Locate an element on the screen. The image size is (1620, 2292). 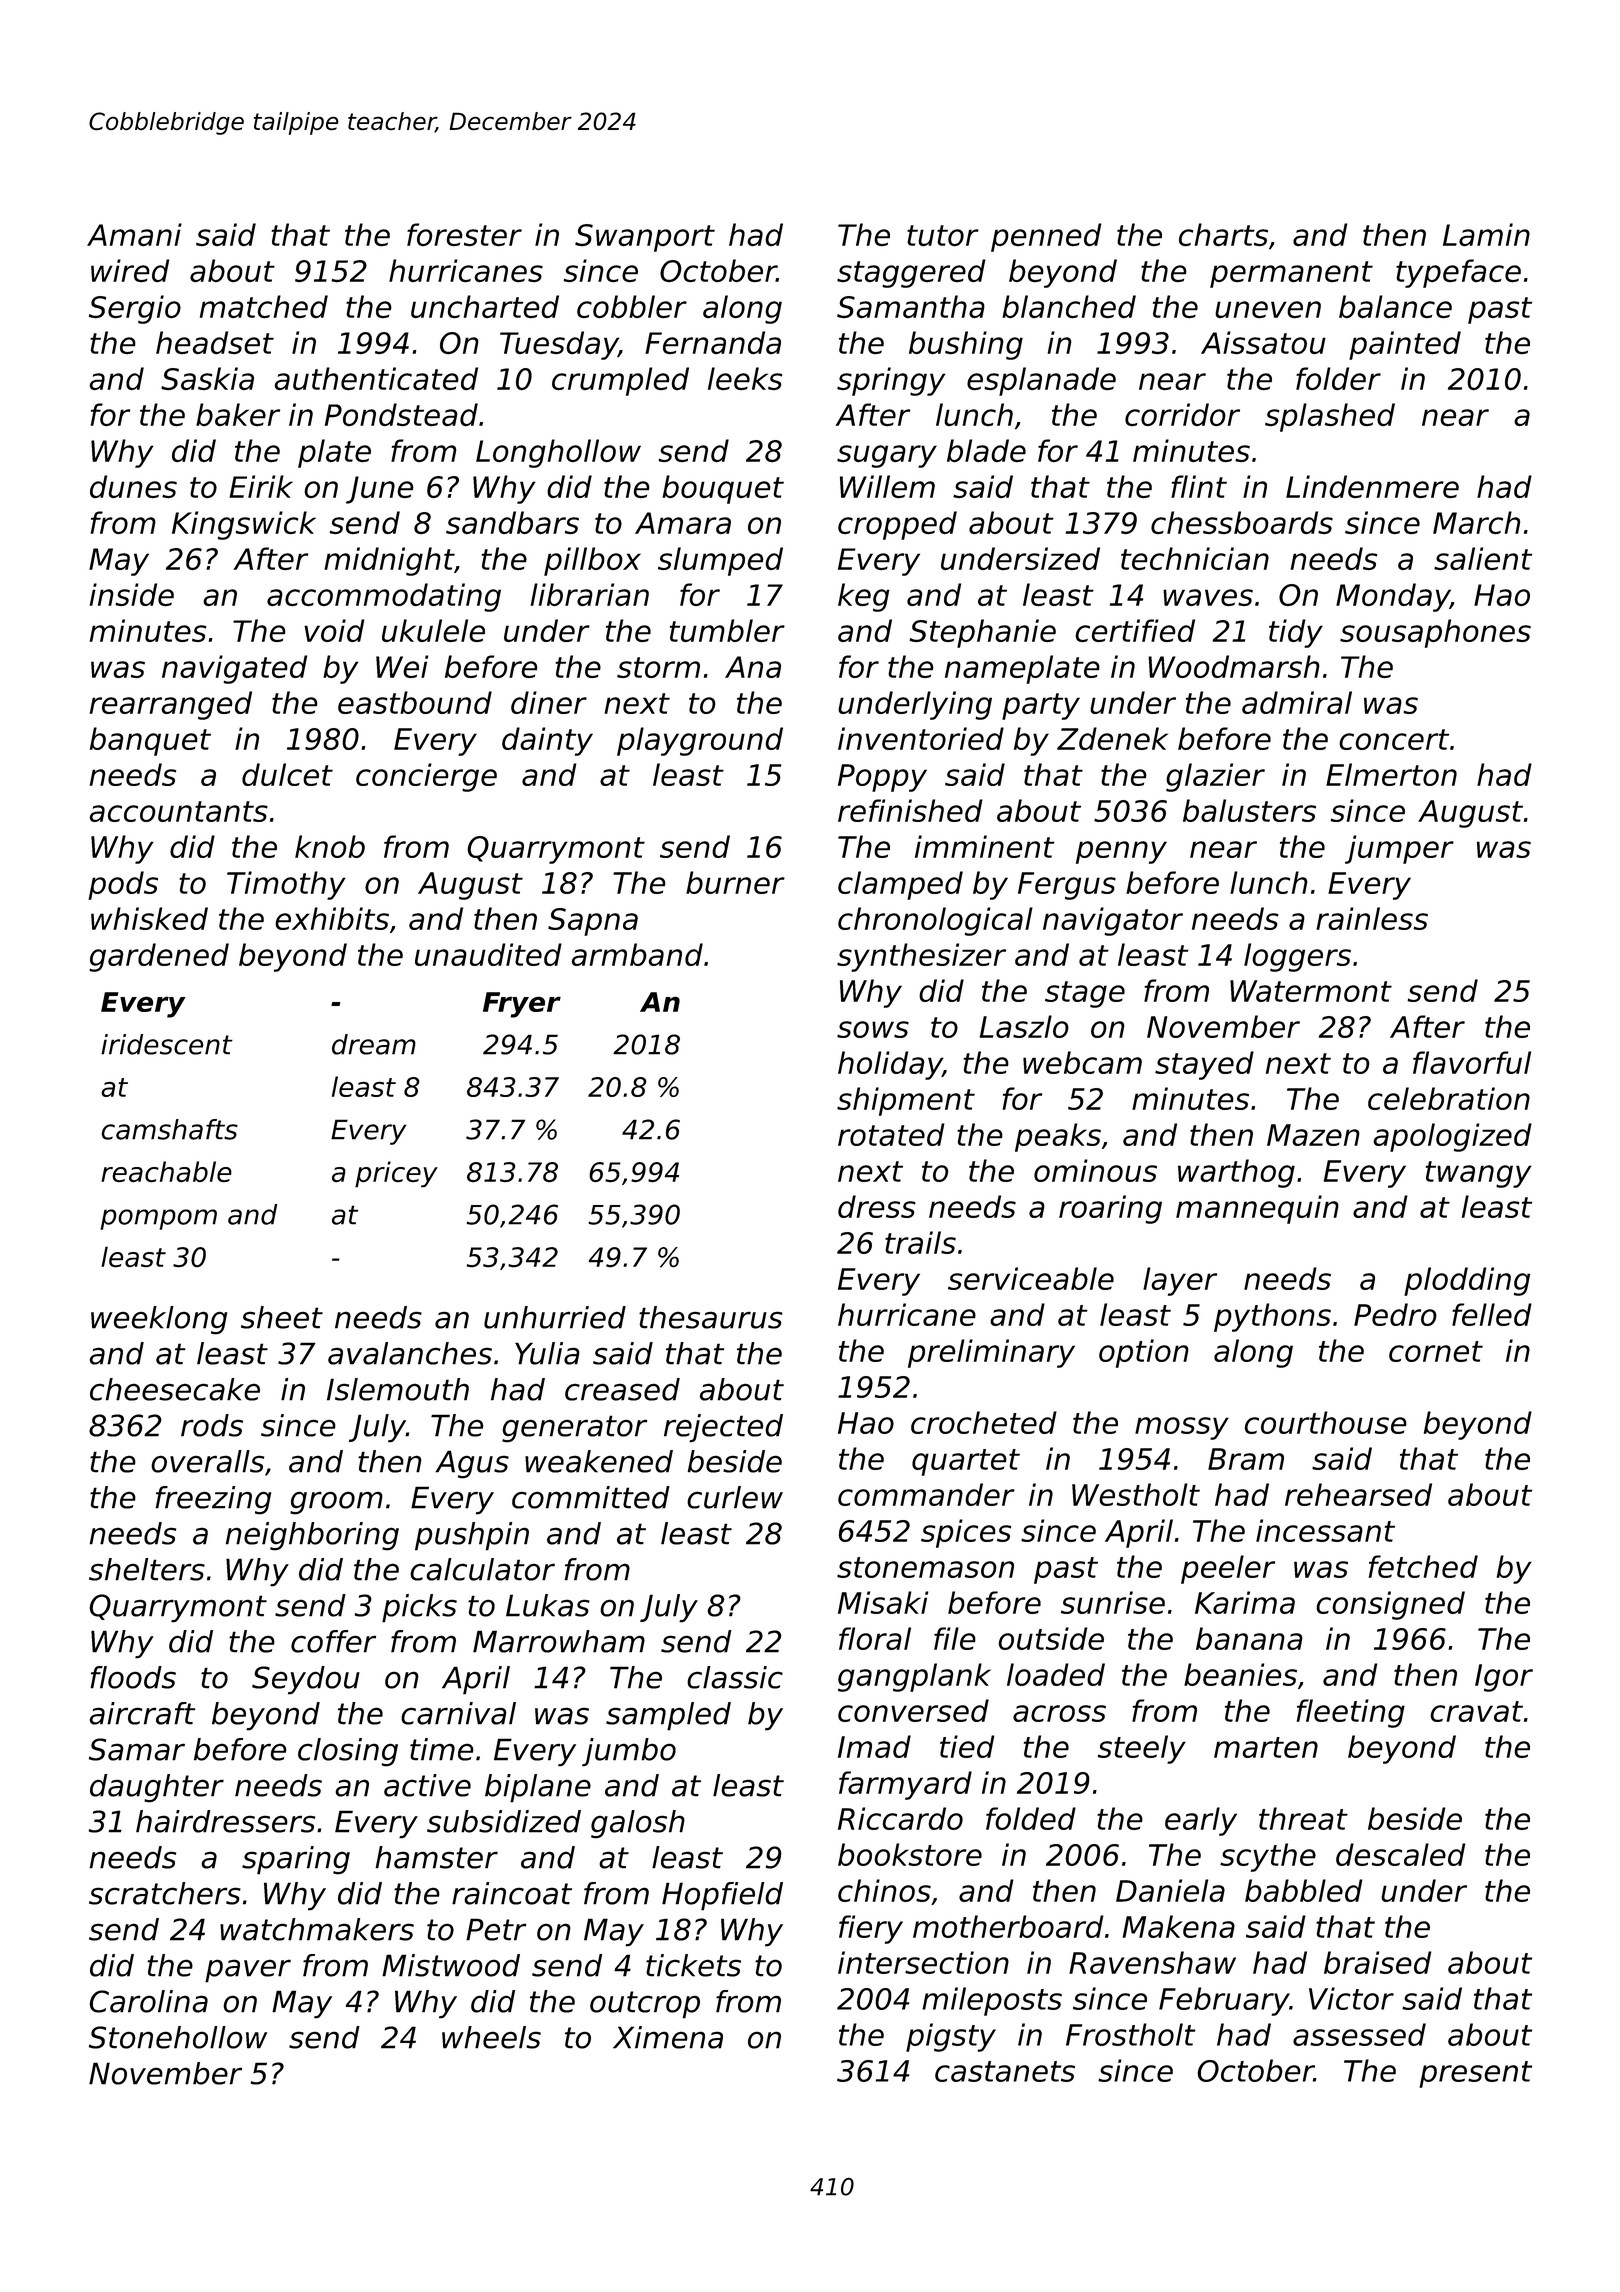
Ximena is located at coordinates (668, 2037).
